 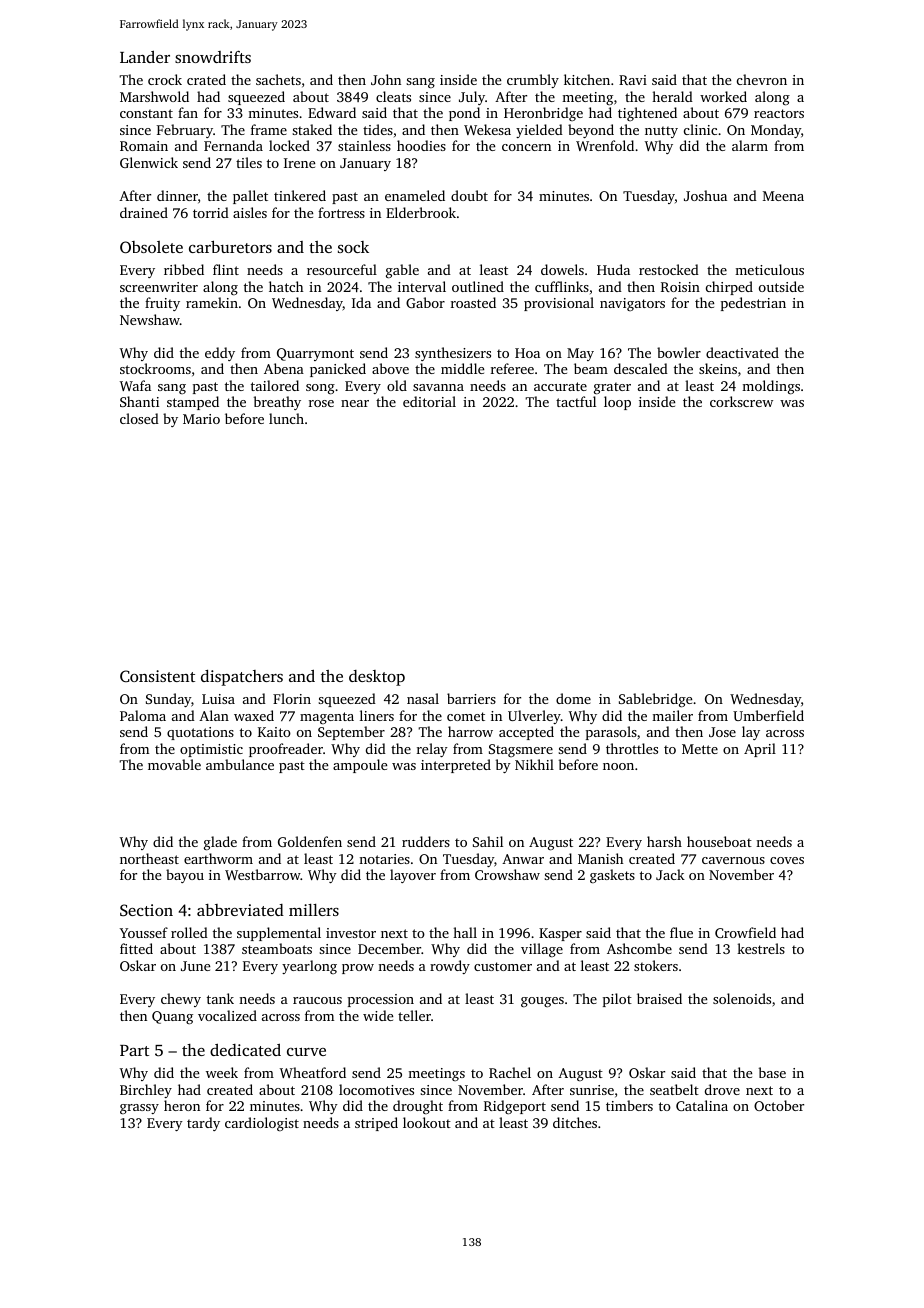 What do you see at coordinates (421, 212) in the page?
I see `Elderbrook` at bounding box center [421, 212].
